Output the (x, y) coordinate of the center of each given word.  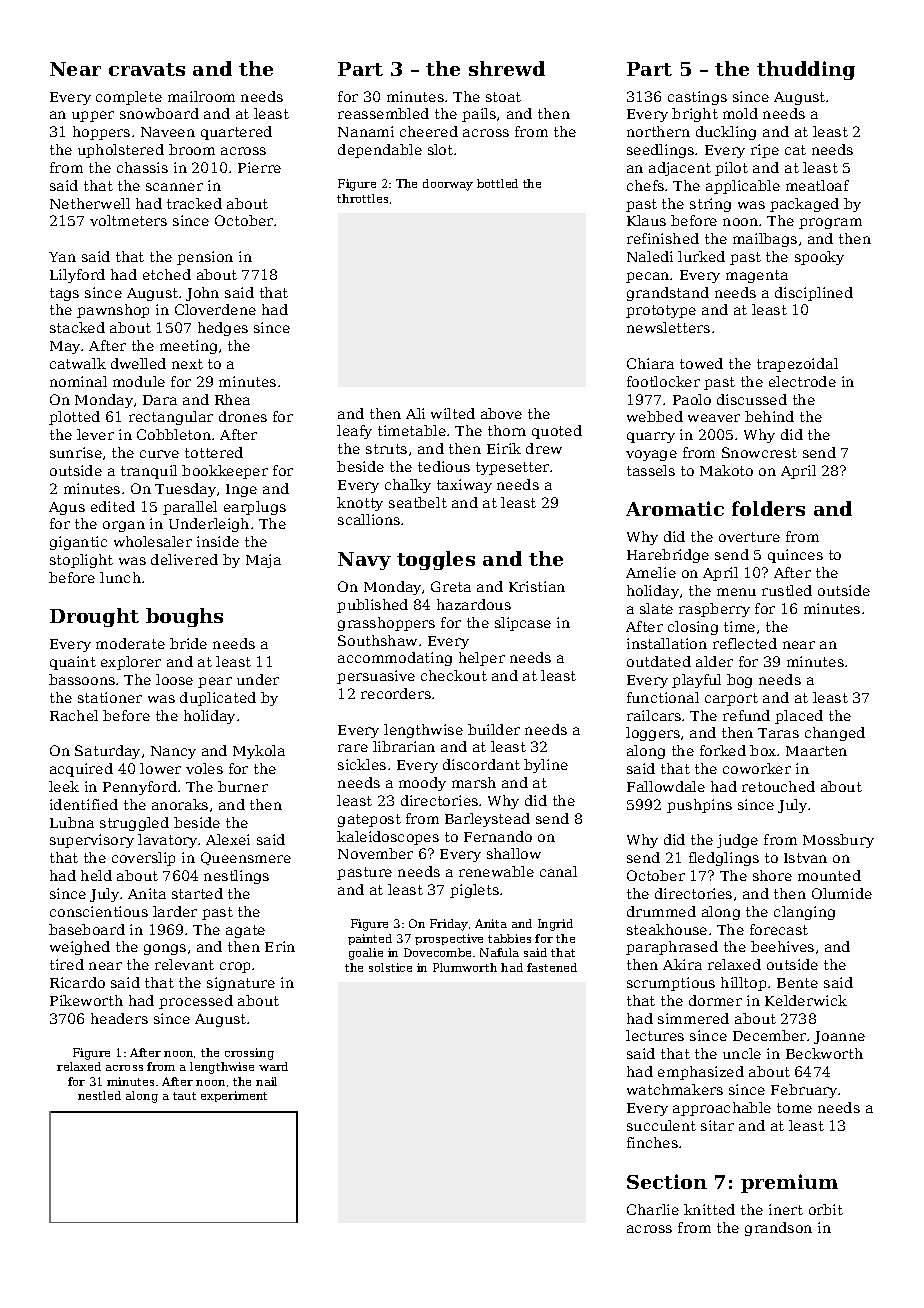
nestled (99, 1095)
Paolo (692, 399)
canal (558, 871)
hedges (223, 329)
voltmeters (128, 220)
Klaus (646, 220)
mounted (829, 875)
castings (697, 98)
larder (175, 911)
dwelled (138, 363)
